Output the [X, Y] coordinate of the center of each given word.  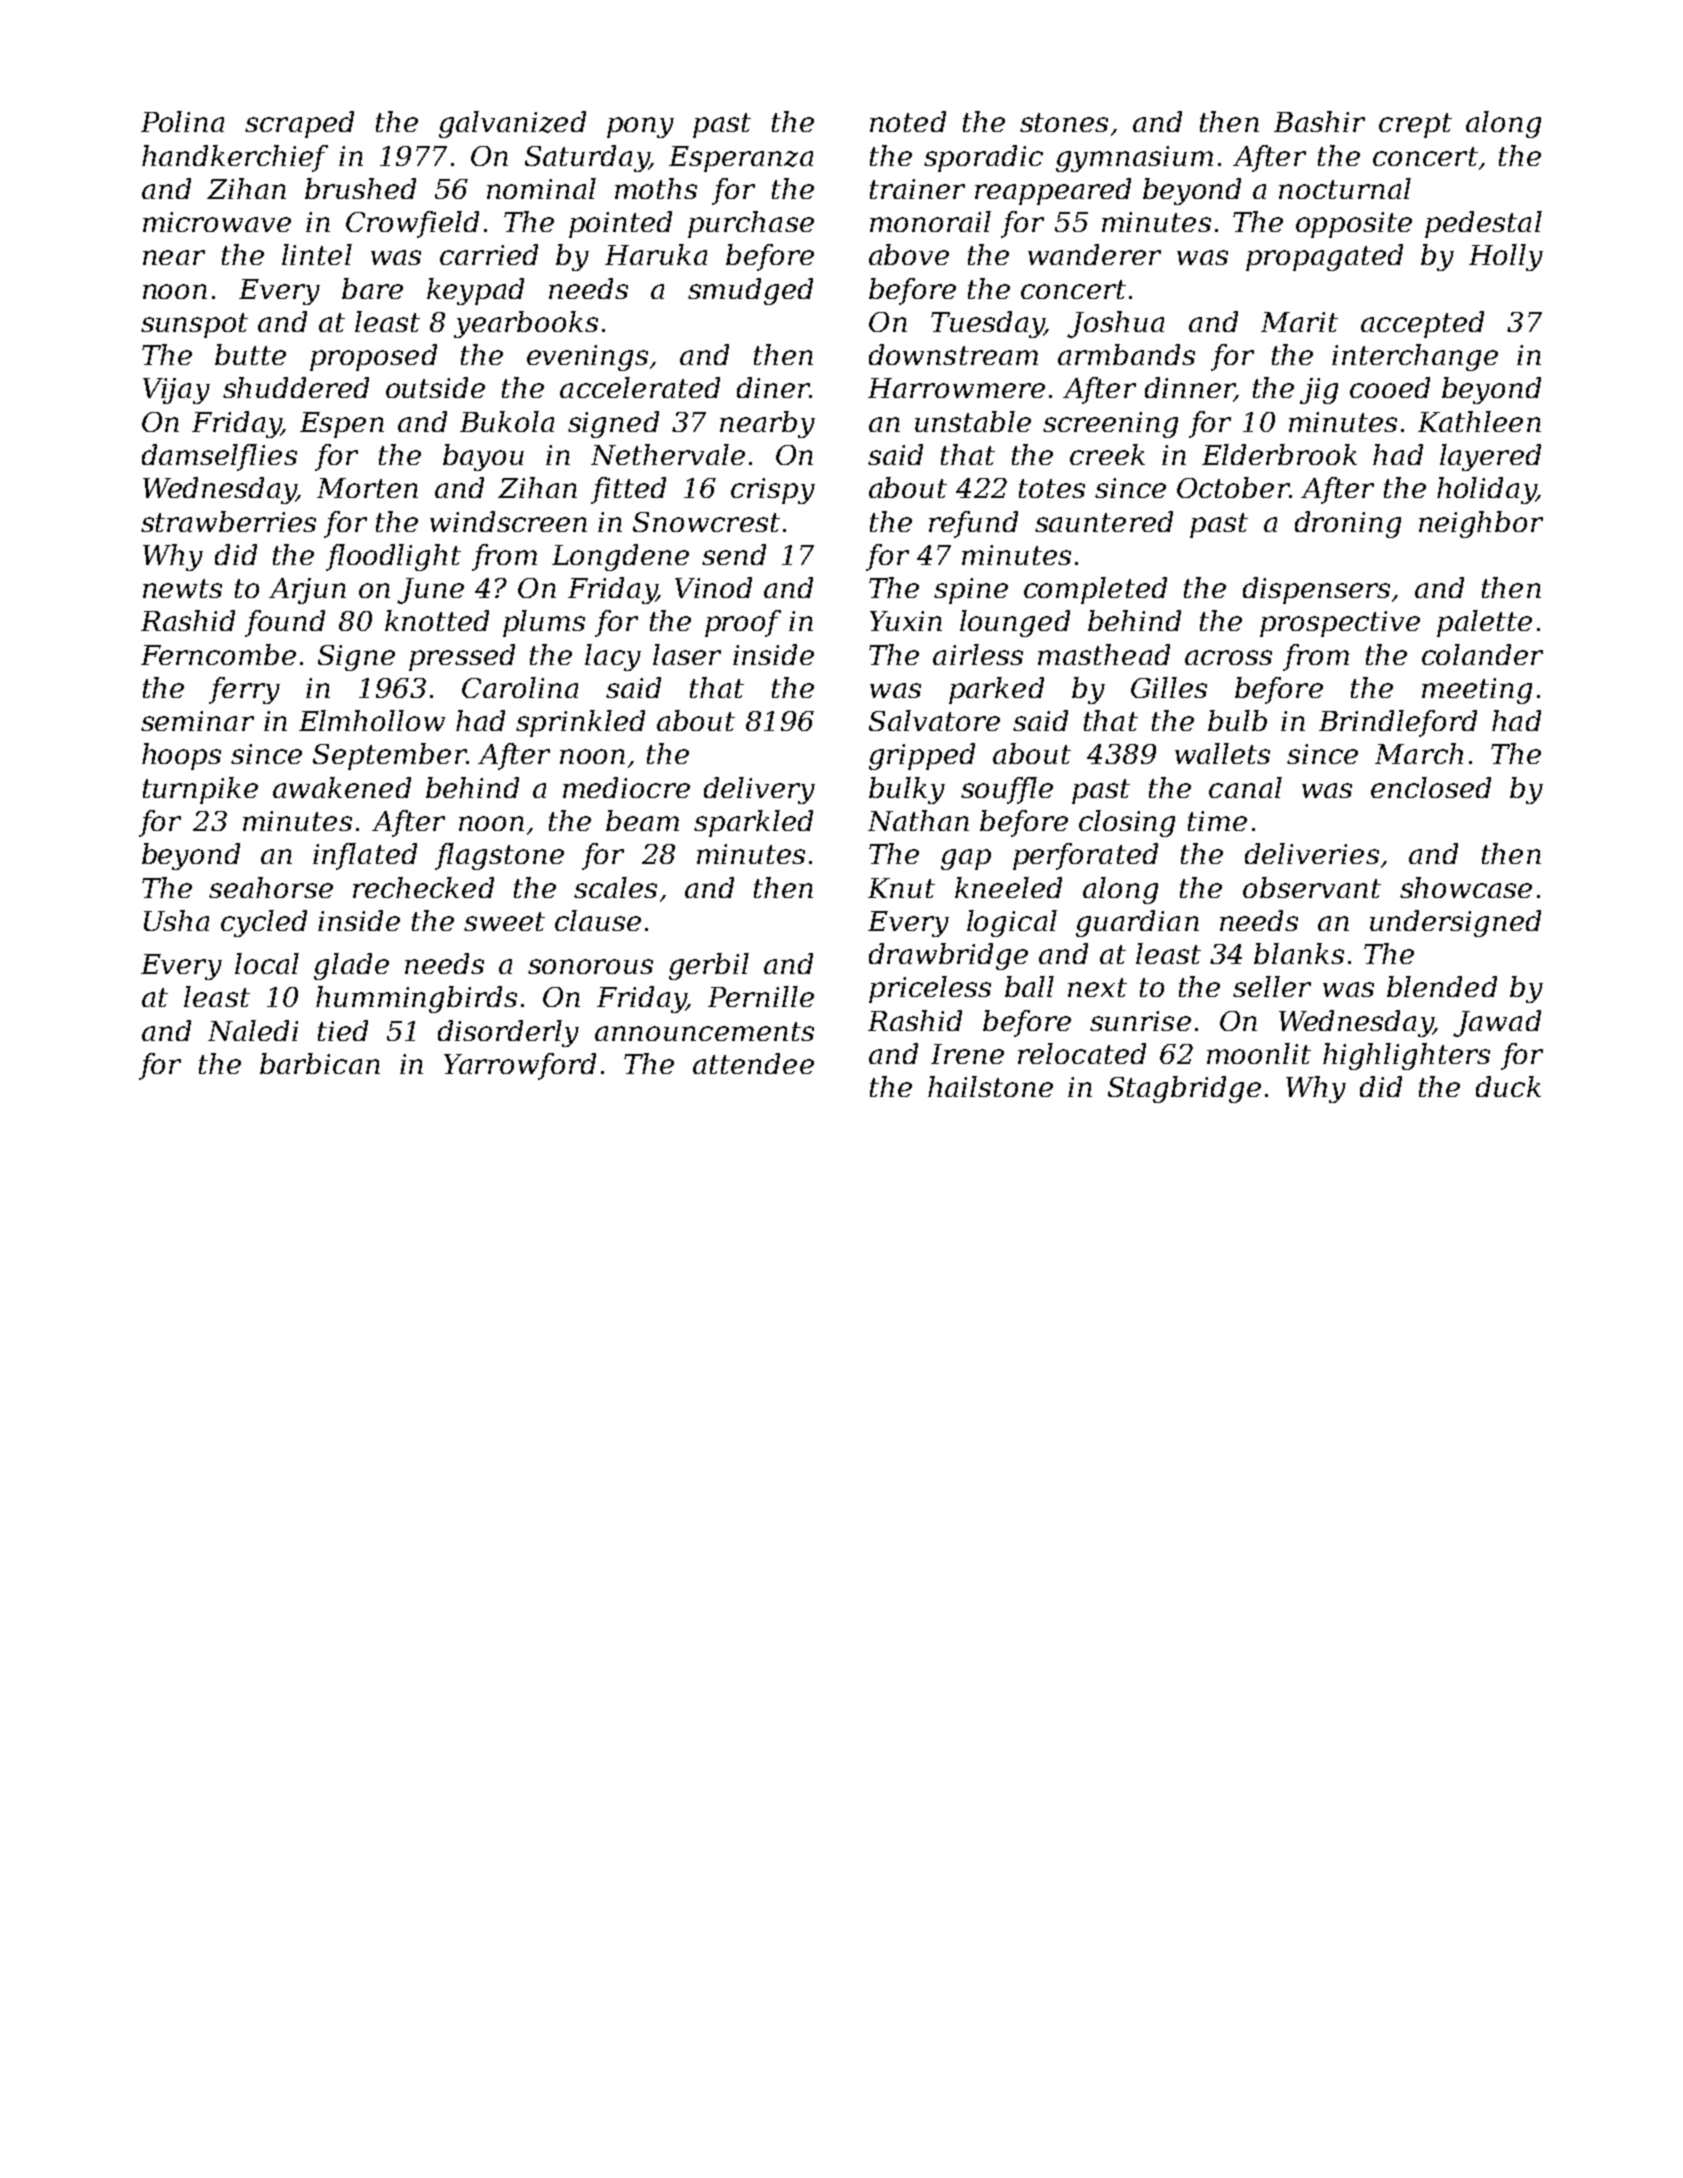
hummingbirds [416, 999]
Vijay [176, 391]
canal [1245, 787]
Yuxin [906, 621]
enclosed [1431, 787]
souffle [1007, 790]
